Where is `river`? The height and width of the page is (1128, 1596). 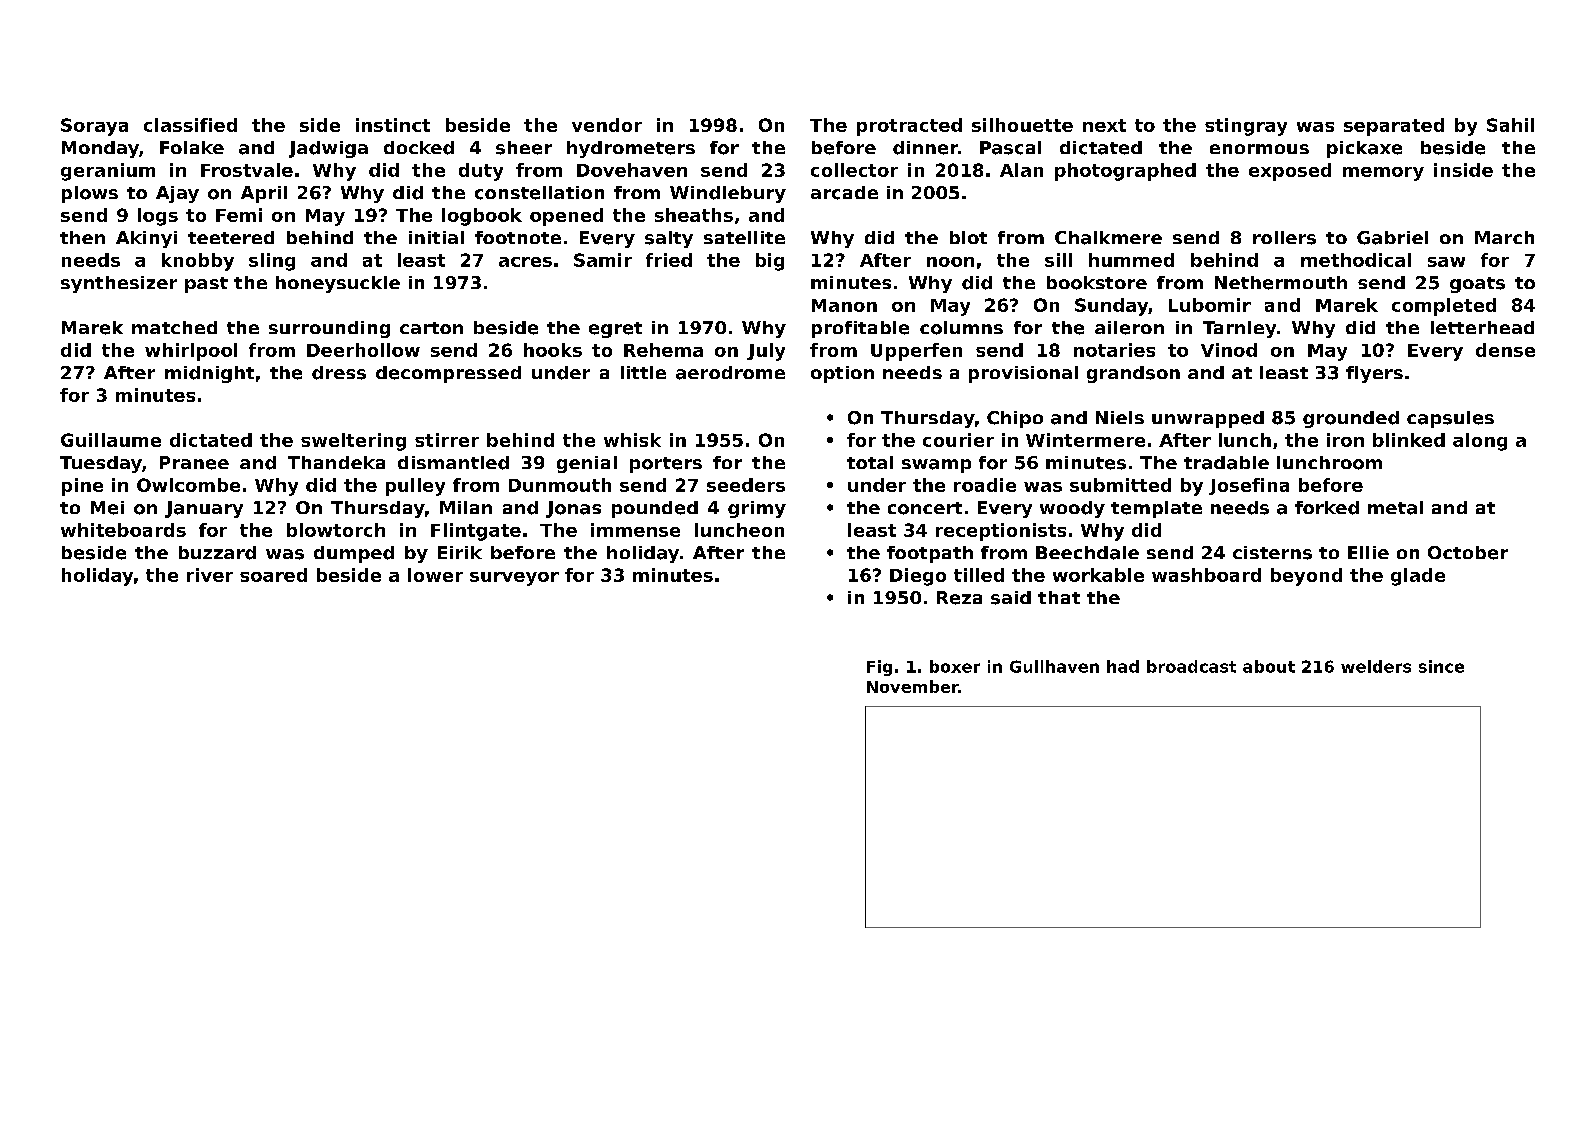
river is located at coordinates (210, 575).
